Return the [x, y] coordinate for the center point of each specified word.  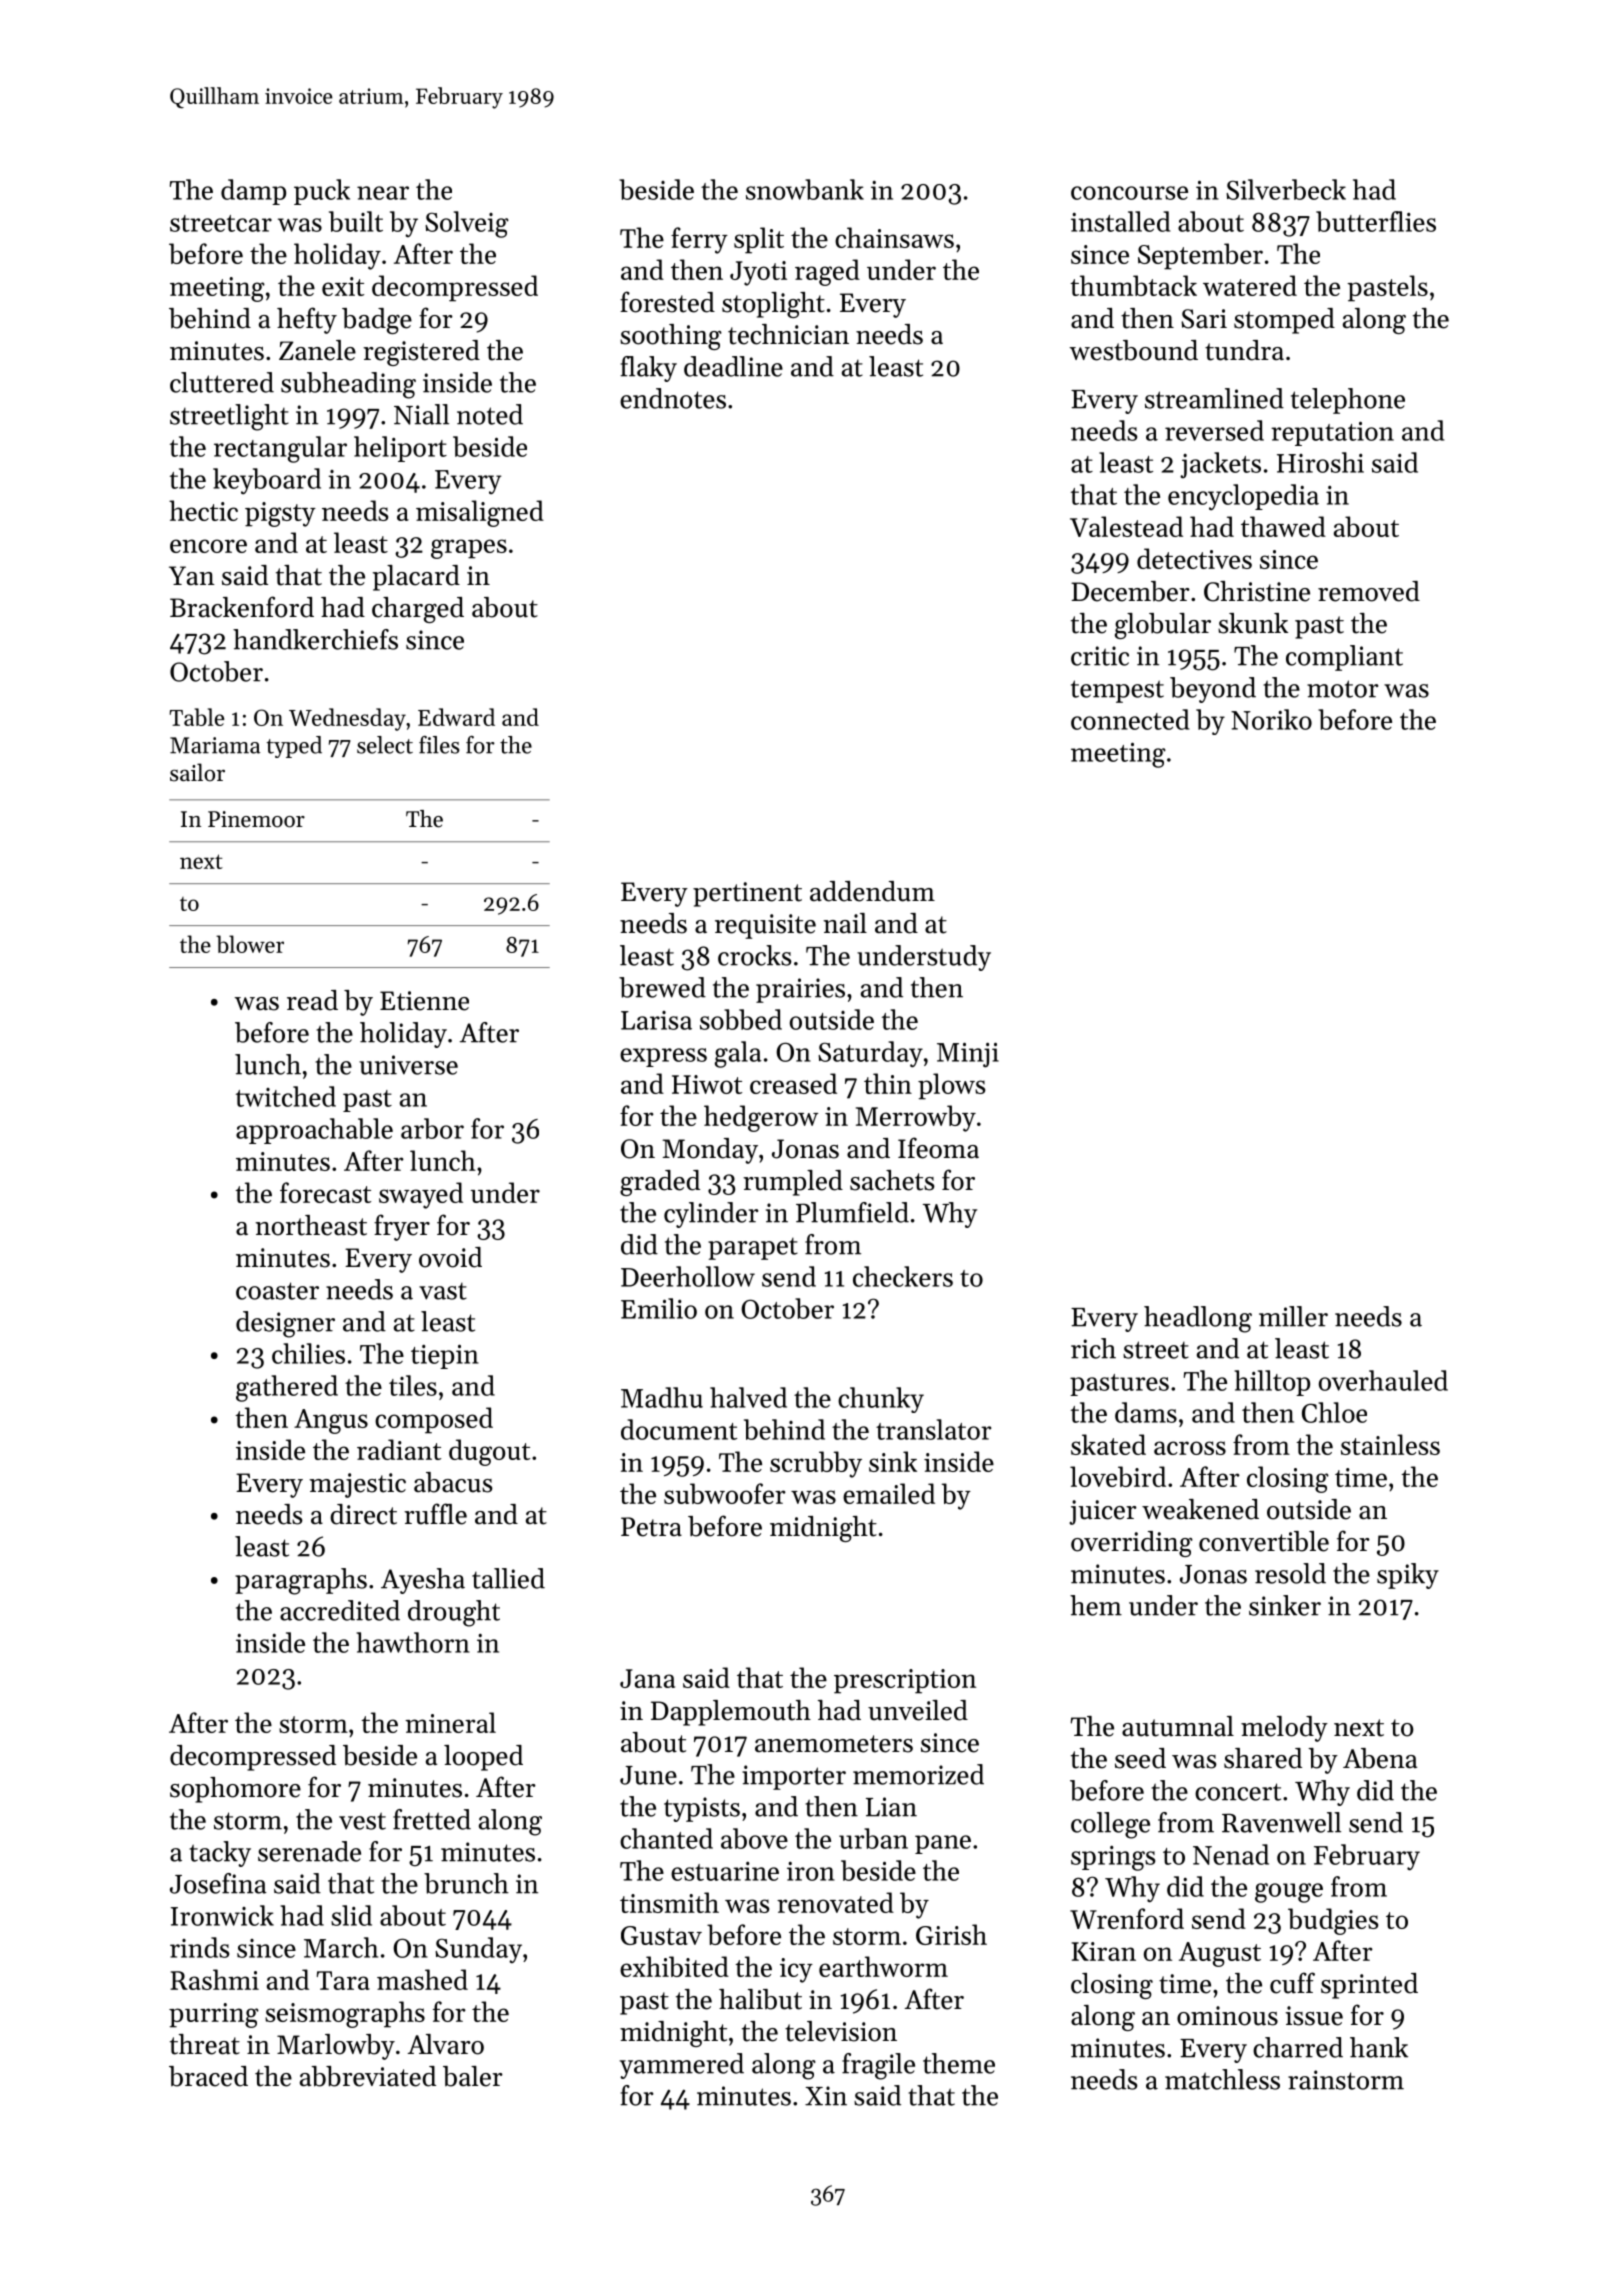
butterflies [1376, 221]
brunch [466, 1883]
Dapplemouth [731, 1713]
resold [1290, 1573]
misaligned [480, 513]
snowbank [805, 189]
